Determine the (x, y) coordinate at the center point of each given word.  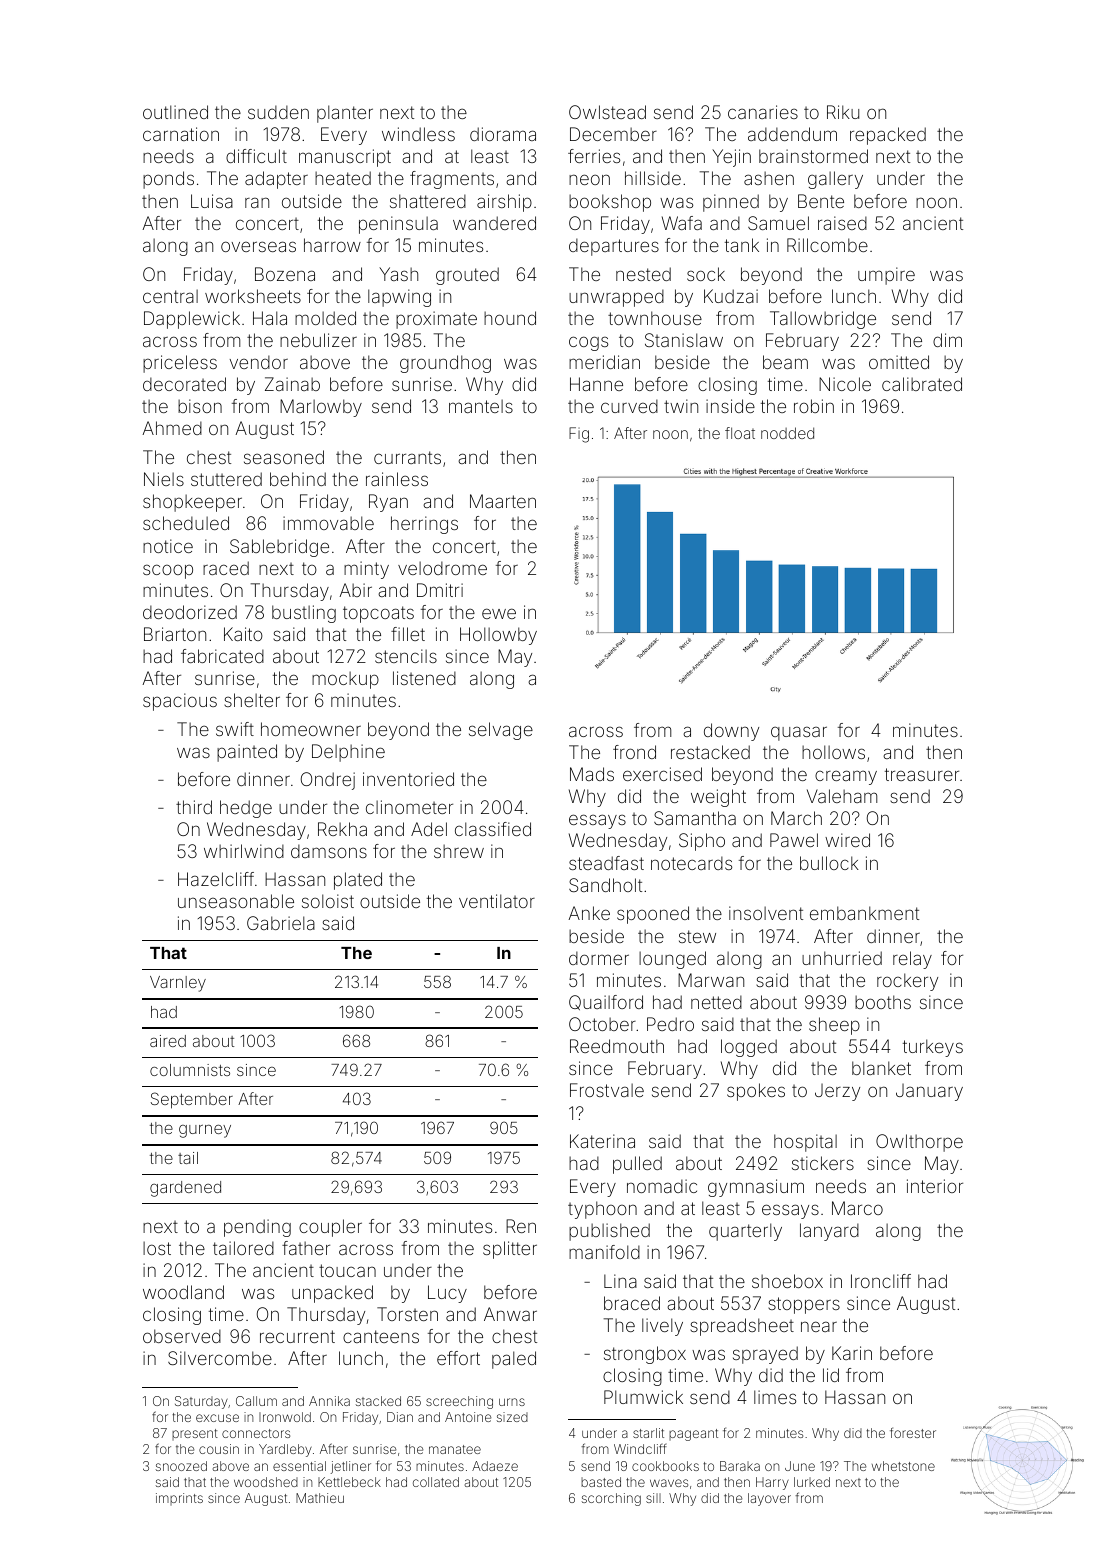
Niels (164, 479)
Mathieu (320, 1498)
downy (731, 732)
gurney (205, 1131)
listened (424, 678)
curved (629, 406)
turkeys (933, 1048)
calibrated (922, 384)
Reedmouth (617, 1046)
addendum (792, 134)
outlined (175, 112)
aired (168, 1041)
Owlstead (607, 112)
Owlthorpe (919, 1143)
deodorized (190, 612)
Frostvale (607, 1090)
